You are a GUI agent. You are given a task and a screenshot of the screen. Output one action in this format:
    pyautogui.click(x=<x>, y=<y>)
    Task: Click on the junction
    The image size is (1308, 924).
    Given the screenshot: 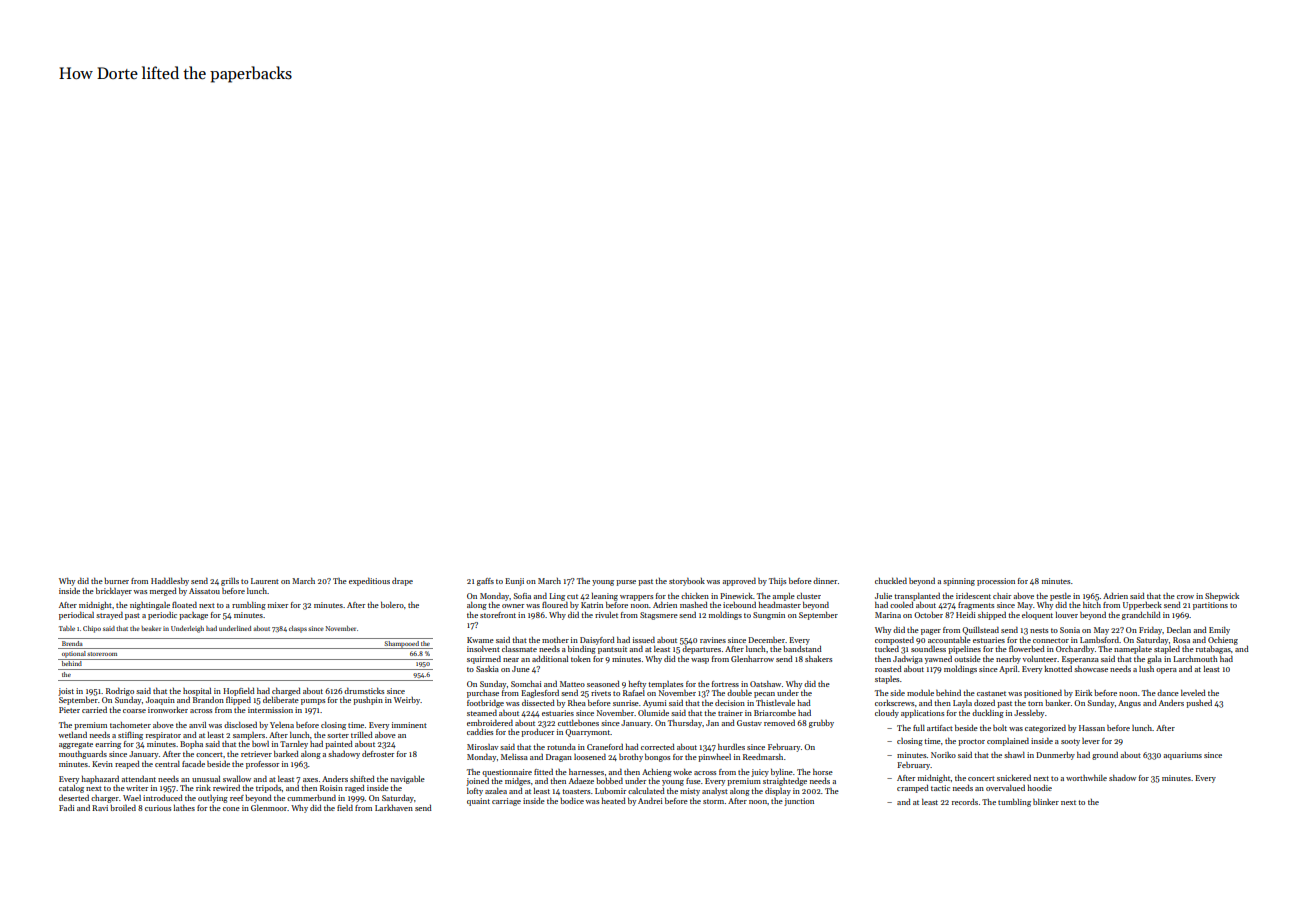 What is the action you would take?
    pyautogui.click(x=799, y=802)
